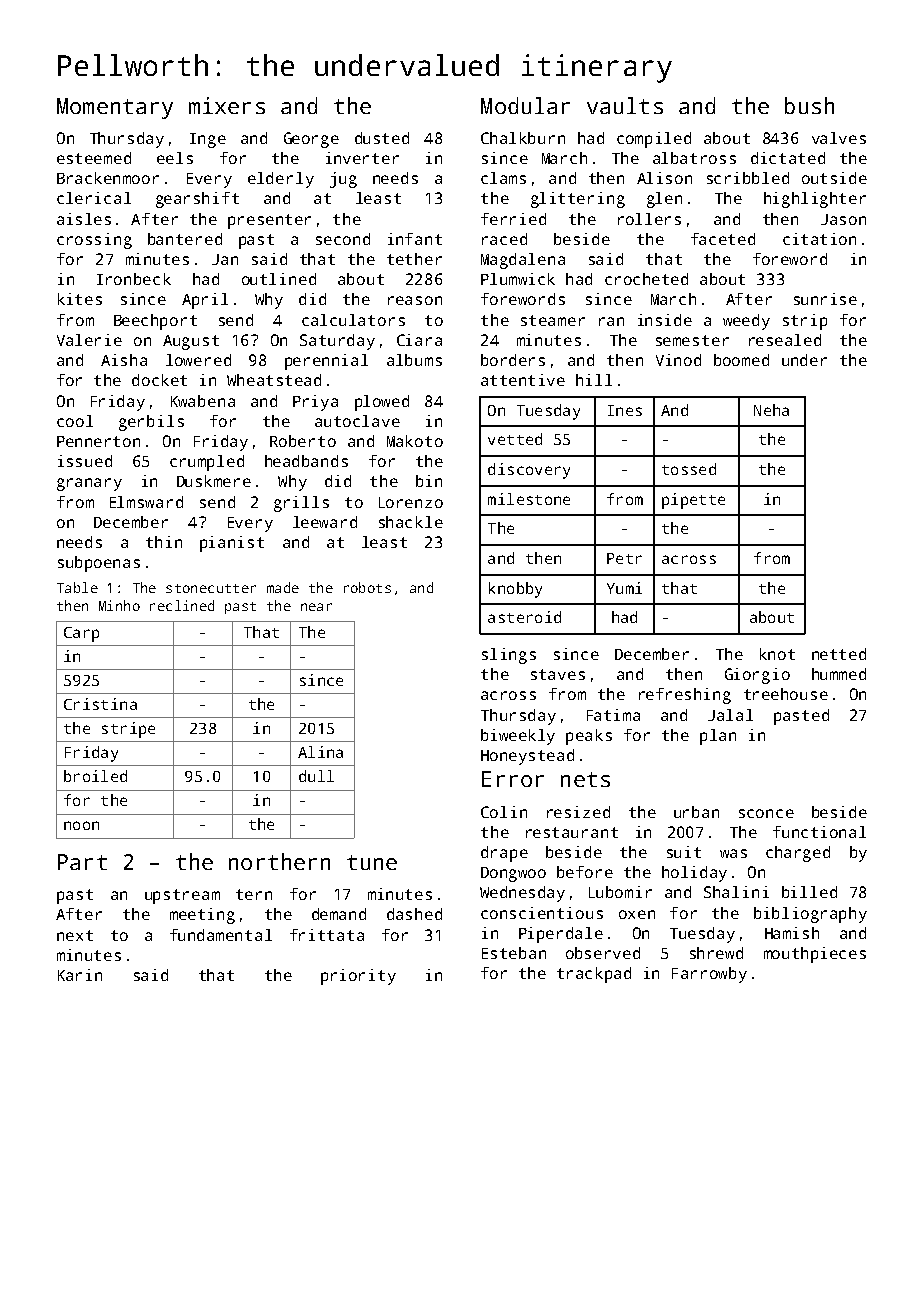  Describe the element at coordinates (115, 108) in the image. I see `Momentary` at that location.
